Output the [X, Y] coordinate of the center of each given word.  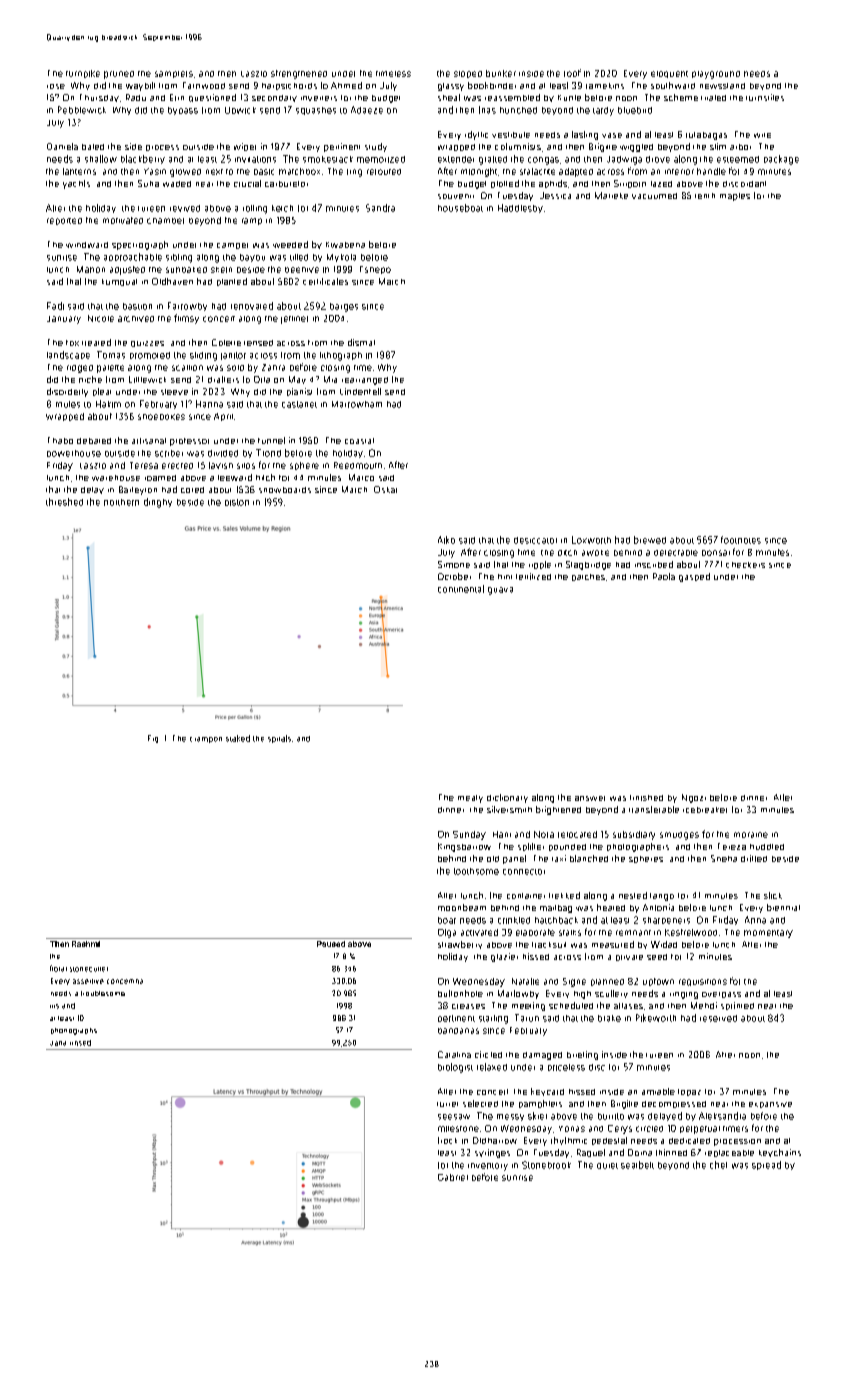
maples [735, 197]
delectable [676, 553]
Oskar [385, 489]
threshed [64, 502]
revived [185, 208]
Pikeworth [656, 1018]
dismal [361, 342]
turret [447, 1104]
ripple [540, 565]
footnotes [741, 540]
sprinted [737, 1006]
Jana [58, 1043]
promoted [150, 355]
